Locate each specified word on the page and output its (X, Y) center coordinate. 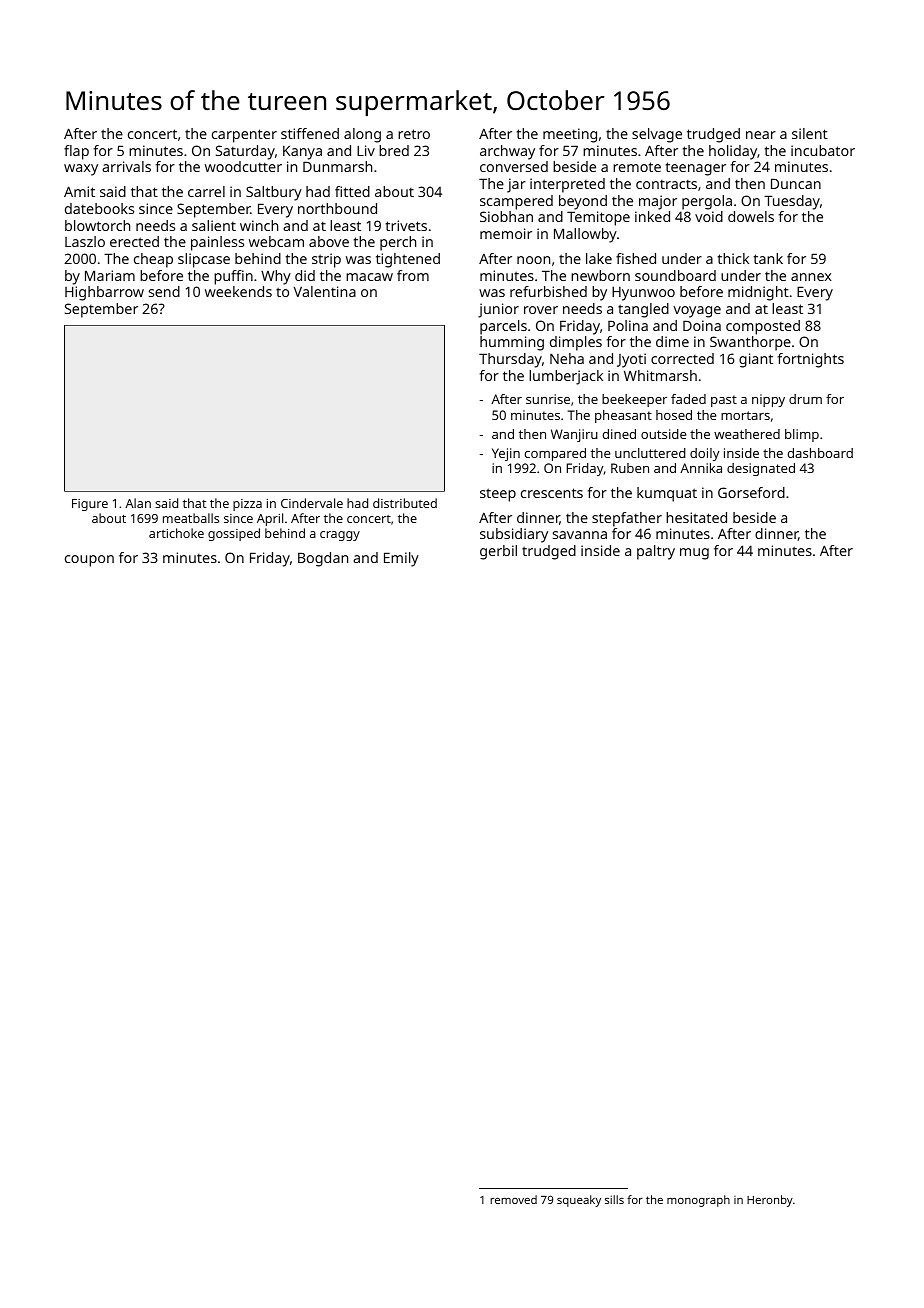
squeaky (579, 1201)
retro (414, 134)
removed (513, 1199)
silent (810, 133)
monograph (698, 1201)
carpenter (244, 136)
